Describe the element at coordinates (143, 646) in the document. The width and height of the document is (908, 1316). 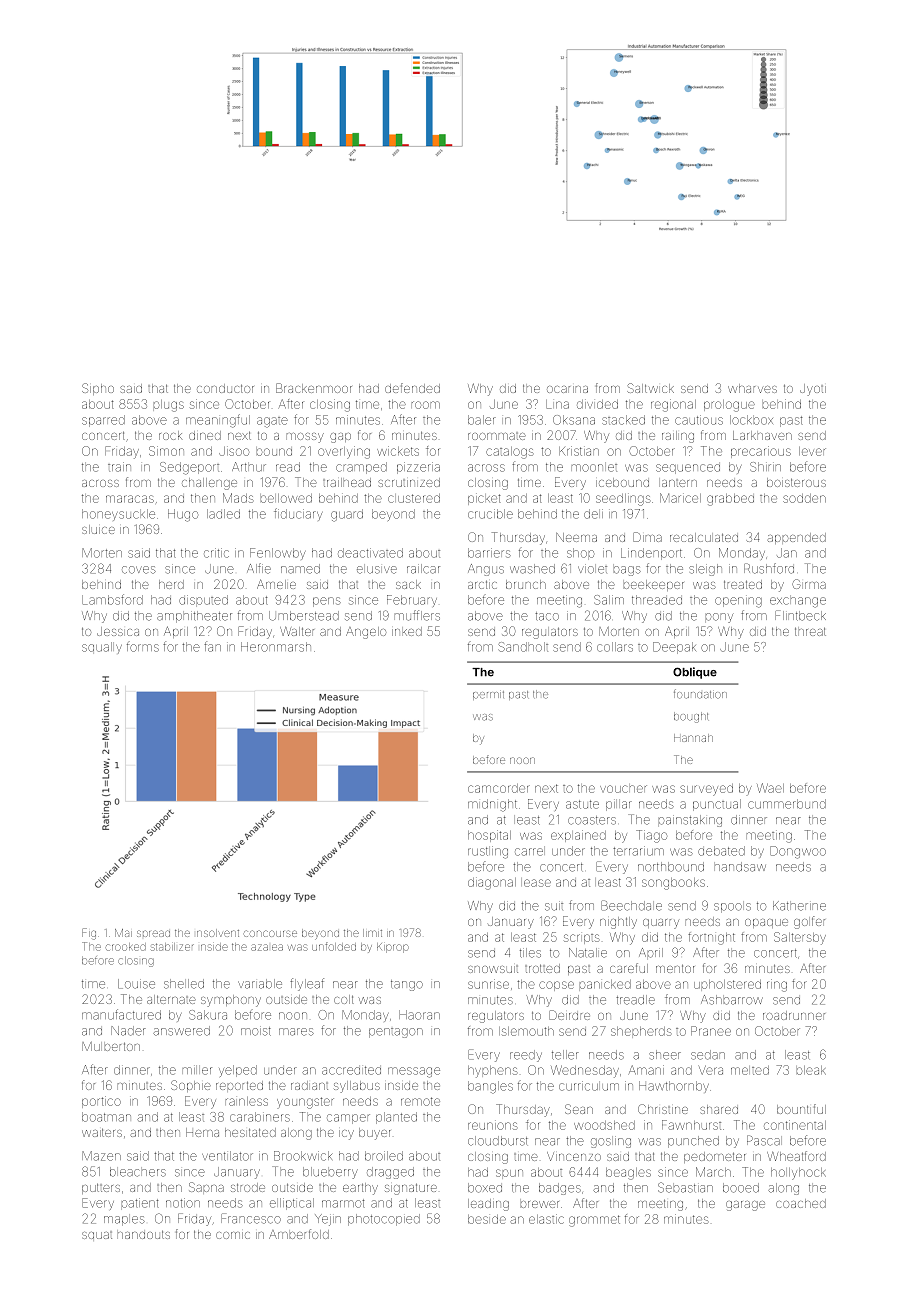
I see `forms` at that location.
